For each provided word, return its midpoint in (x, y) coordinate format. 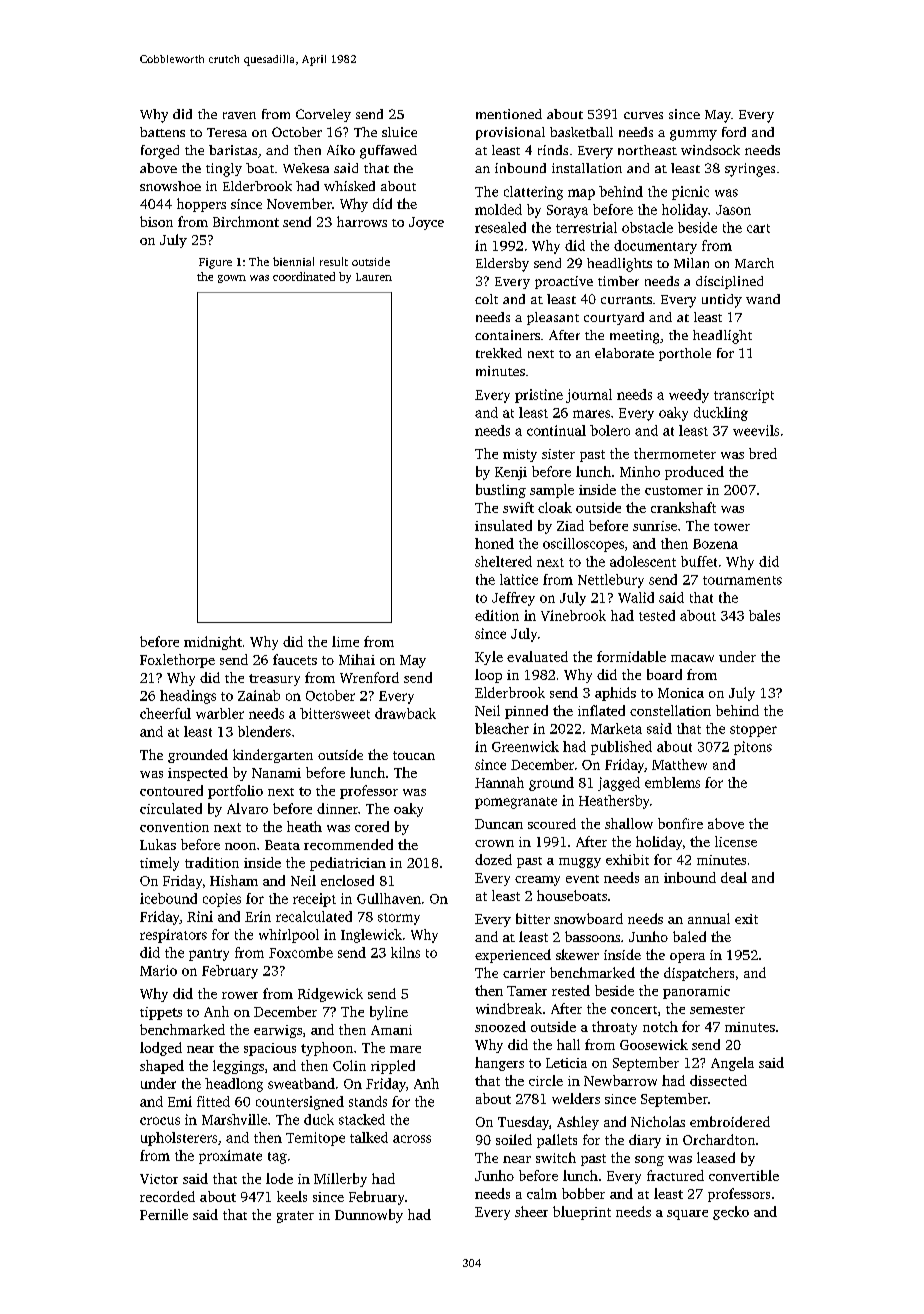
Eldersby (502, 265)
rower (240, 995)
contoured (171, 790)
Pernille (164, 1214)
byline (389, 1013)
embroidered (730, 1121)
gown (232, 279)
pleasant (553, 318)
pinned (526, 712)
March (754, 263)
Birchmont (246, 221)
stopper (753, 731)
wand (763, 299)
